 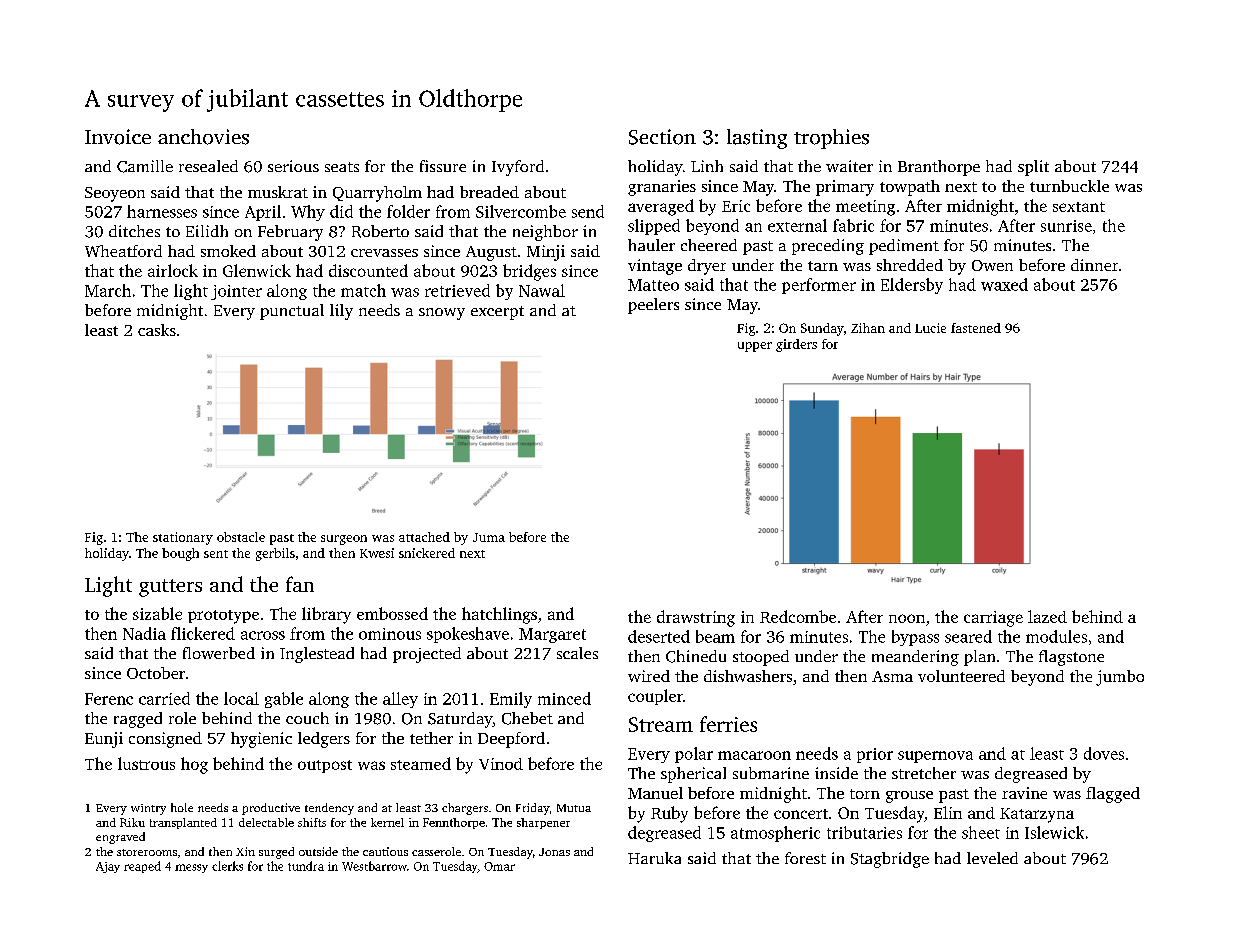 I want to click on fastened, so click(x=976, y=328).
